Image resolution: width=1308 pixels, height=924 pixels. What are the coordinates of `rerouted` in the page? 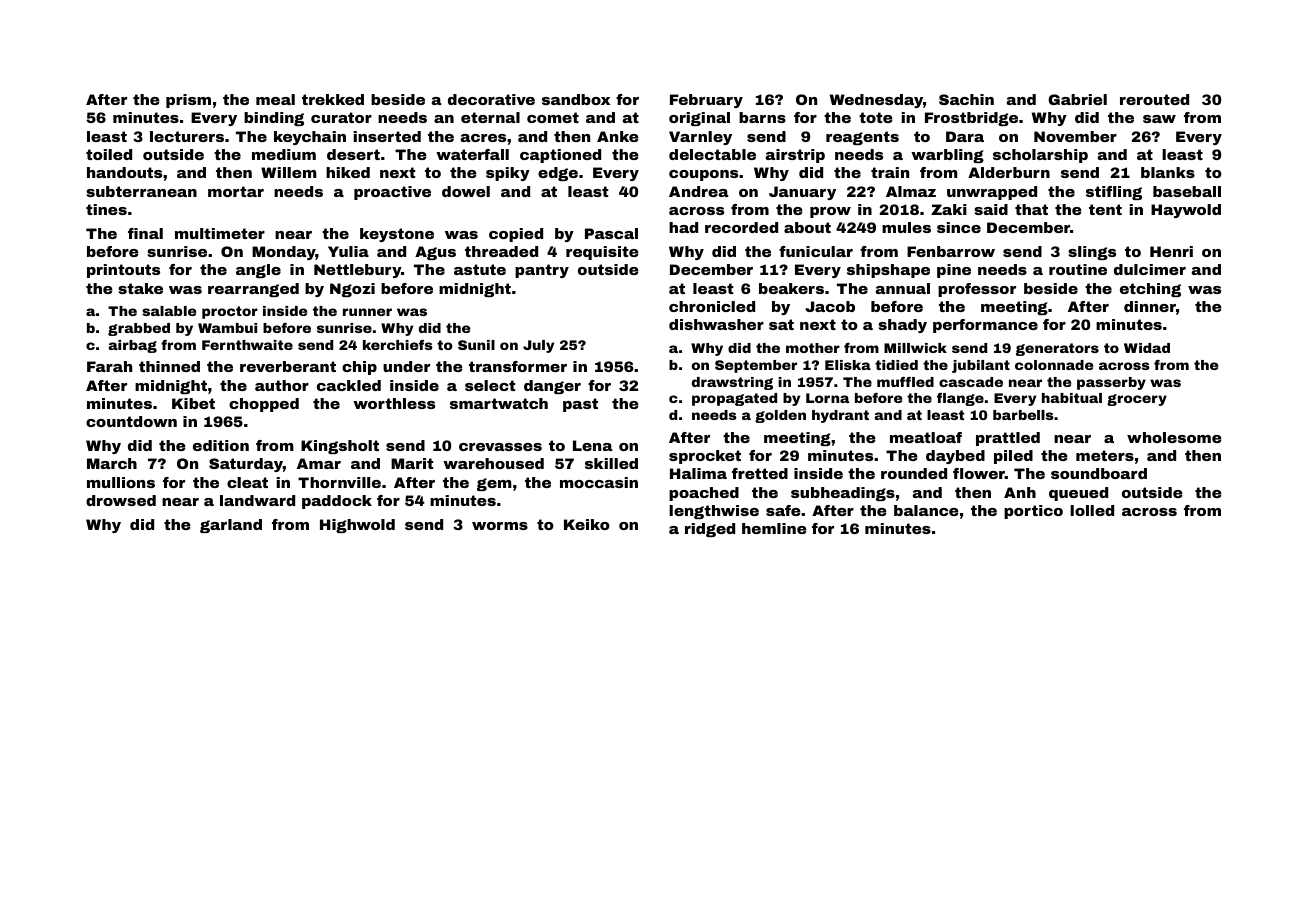 It's located at (1154, 99).
